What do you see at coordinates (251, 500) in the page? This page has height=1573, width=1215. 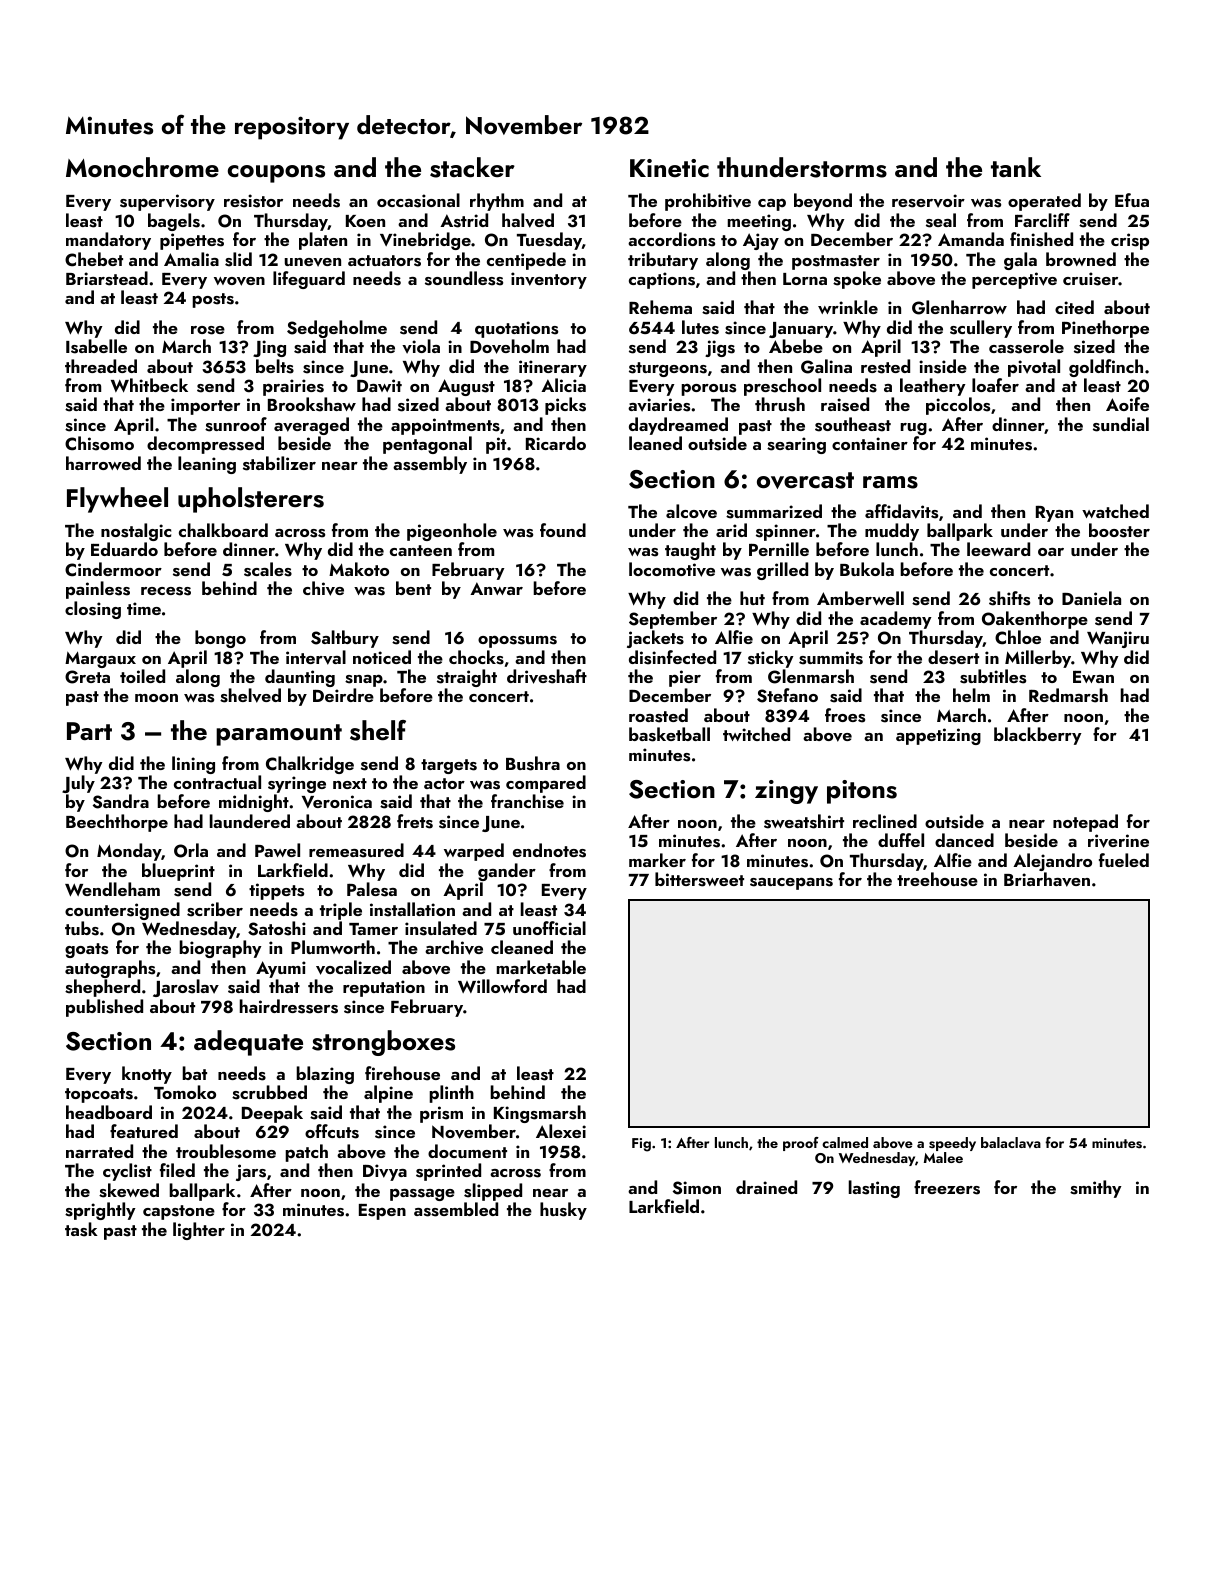 I see `upholsterers` at bounding box center [251, 500].
